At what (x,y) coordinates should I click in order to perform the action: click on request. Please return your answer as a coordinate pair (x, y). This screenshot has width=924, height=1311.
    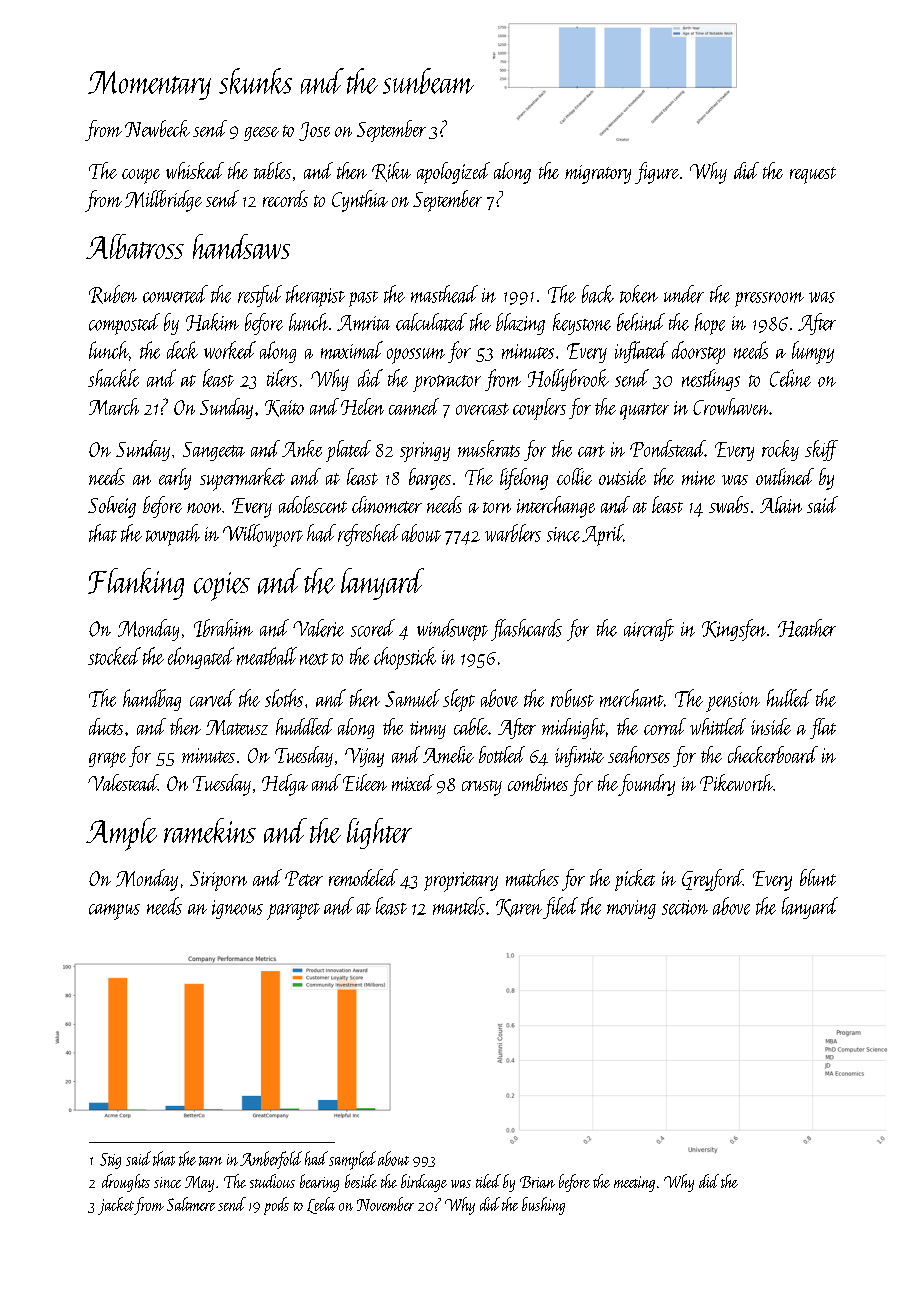
    Looking at the image, I should click on (813, 175).
